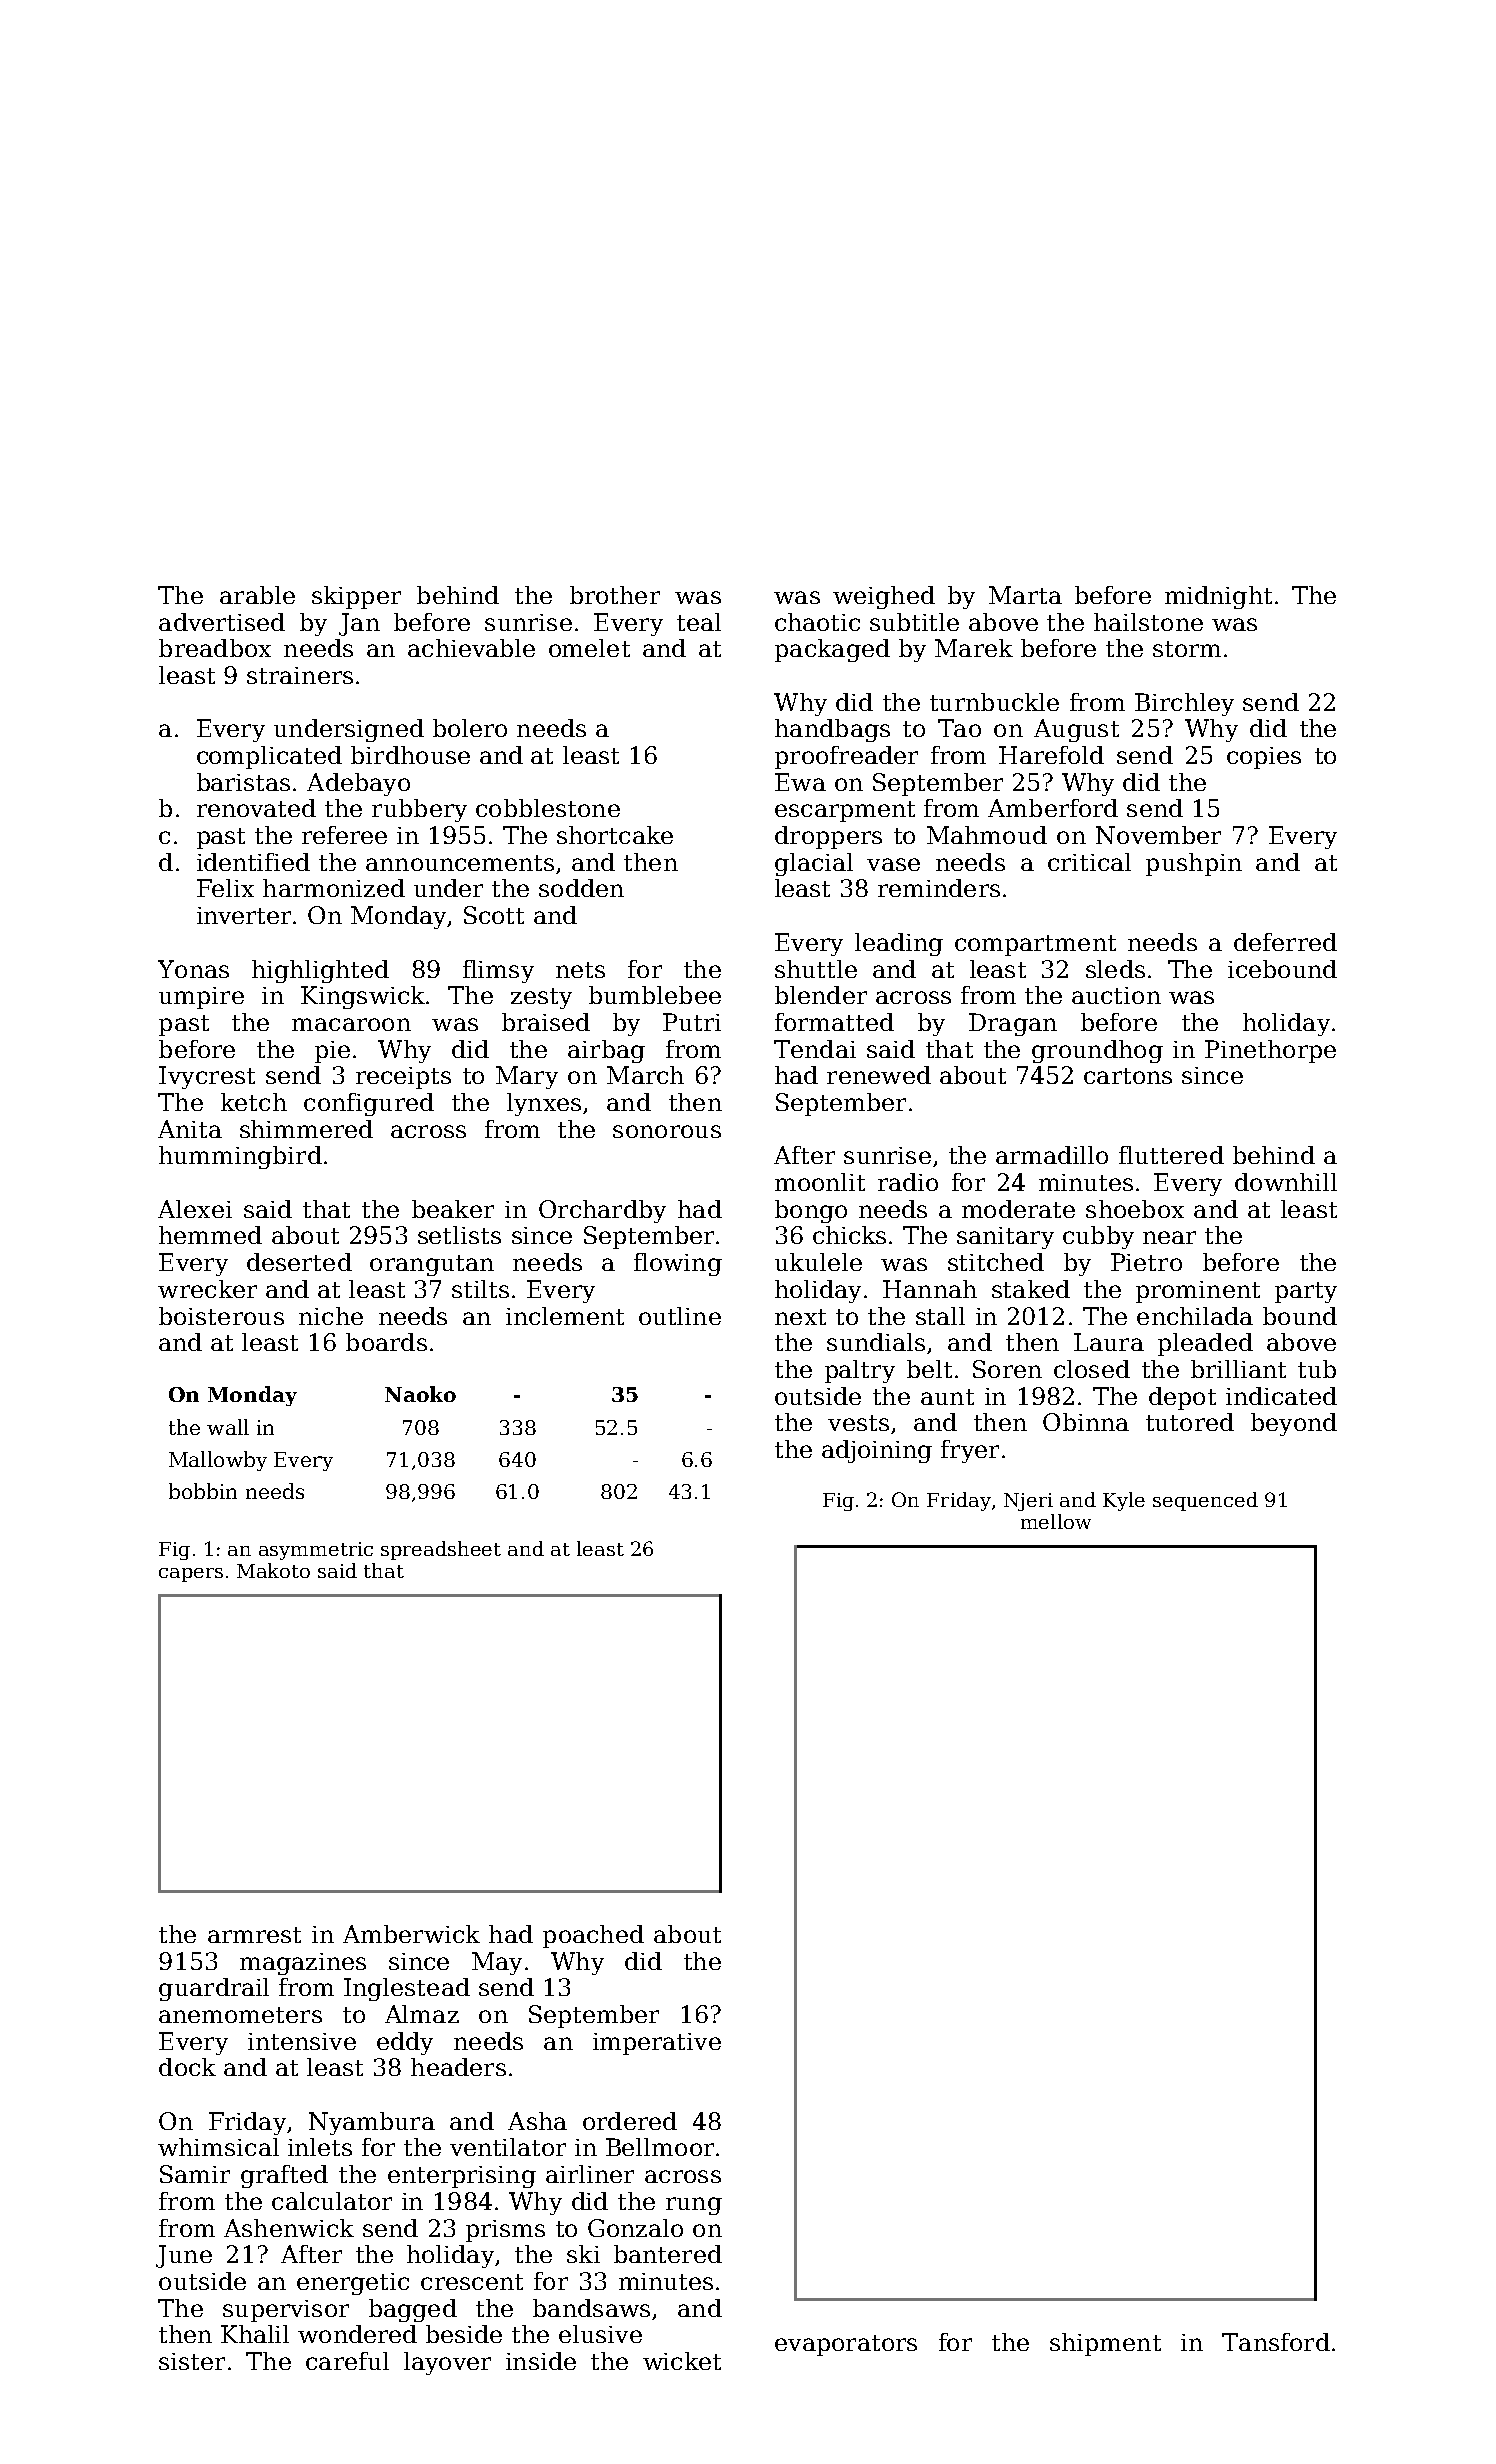 Image resolution: width=1496 pixels, height=2464 pixels. What do you see at coordinates (682, 2361) in the page?
I see `wicket` at bounding box center [682, 2361].
